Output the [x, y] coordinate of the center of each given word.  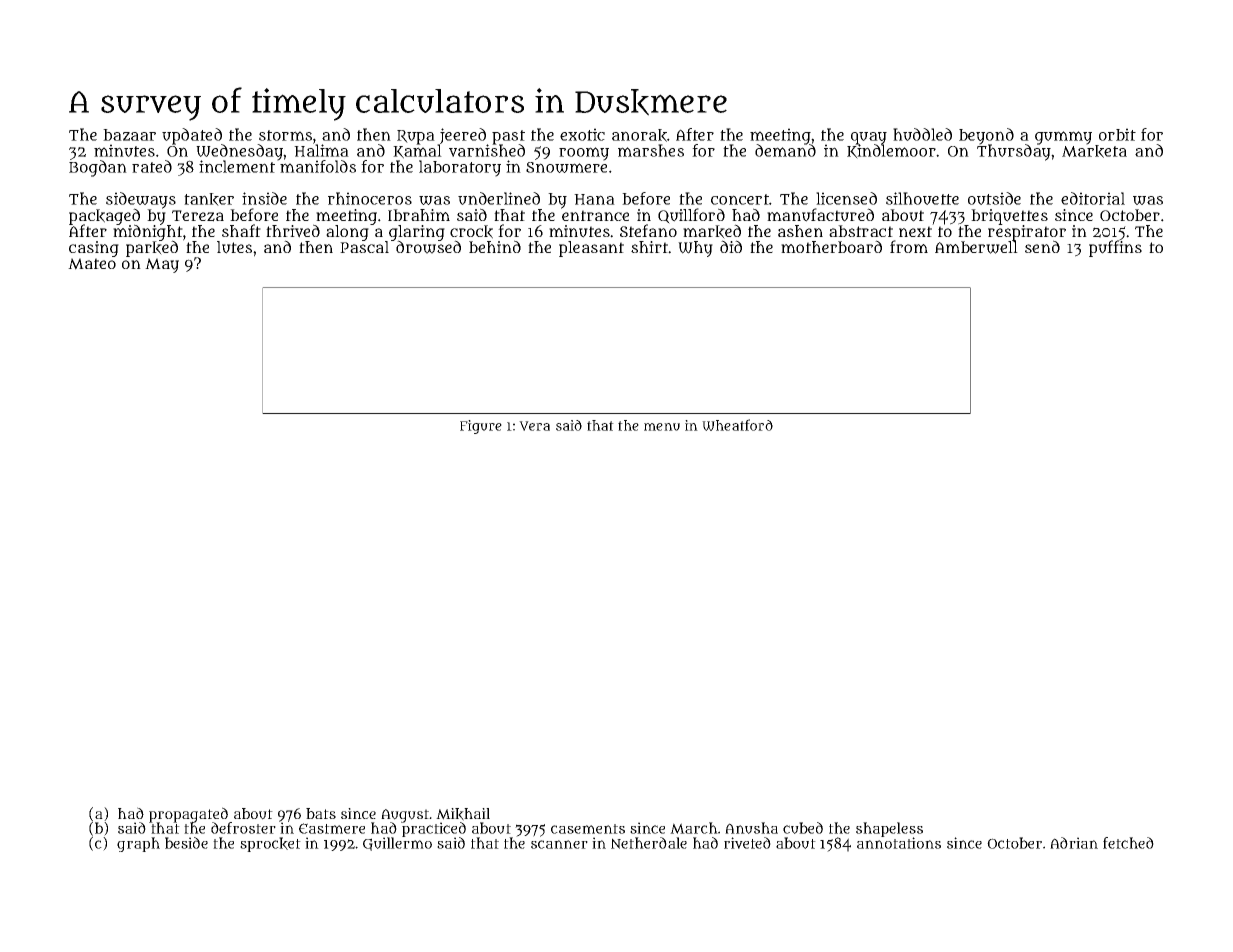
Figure [481, 427]
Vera [534, 426]
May [162, 265]
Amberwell [976, 247]
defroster [243, 828]
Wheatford [737, 425]
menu [662, 427]
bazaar [129, 135]
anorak [639, 135]
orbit [1117, 134]
